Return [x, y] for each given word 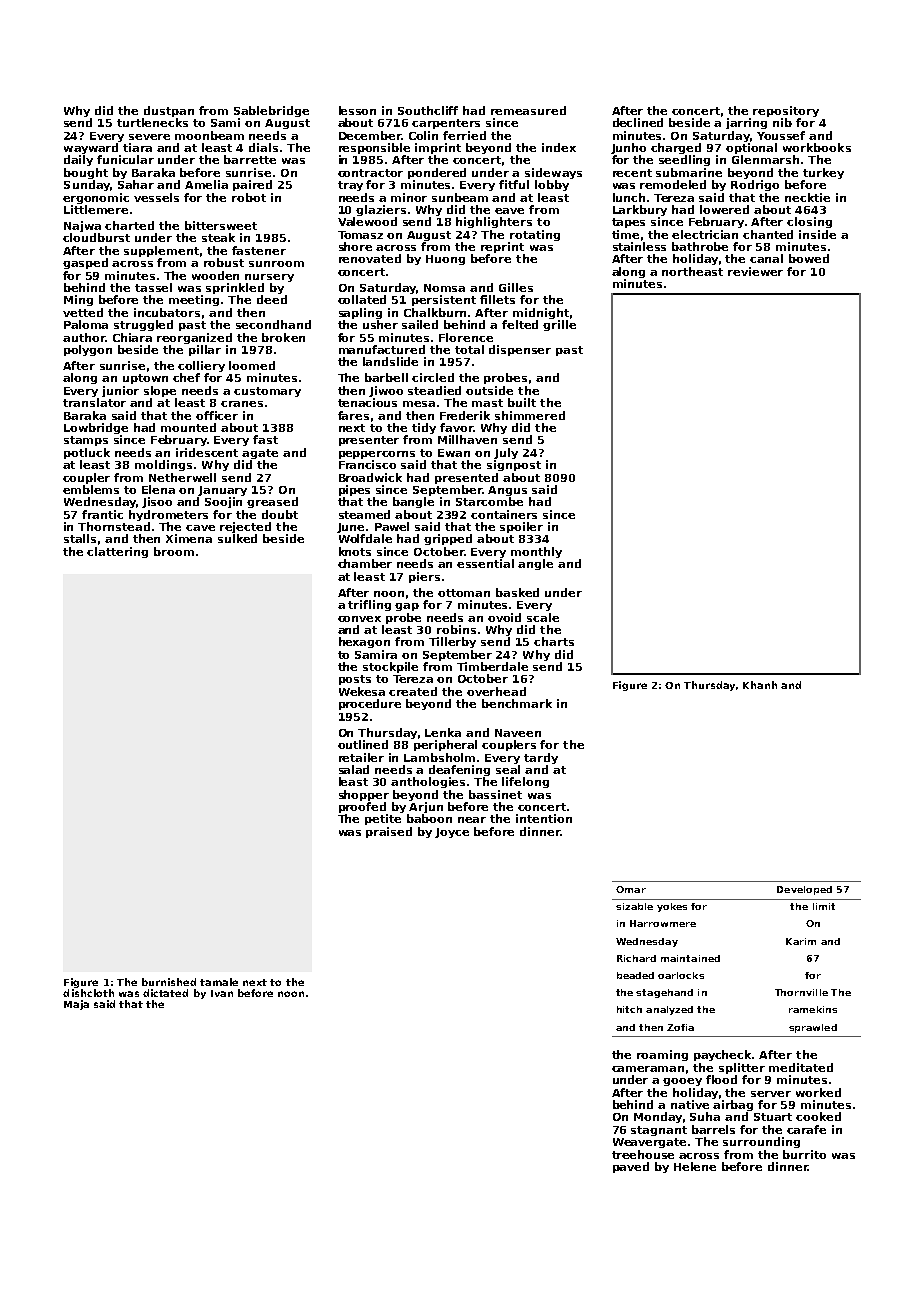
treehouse [643, 1154]
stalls [80, 538]
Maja [76, 1005]
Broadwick [370, 477]
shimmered [530, 415]
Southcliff [428, 110]
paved [631, 1167]
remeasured [528, 110]
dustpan [169, 111]
